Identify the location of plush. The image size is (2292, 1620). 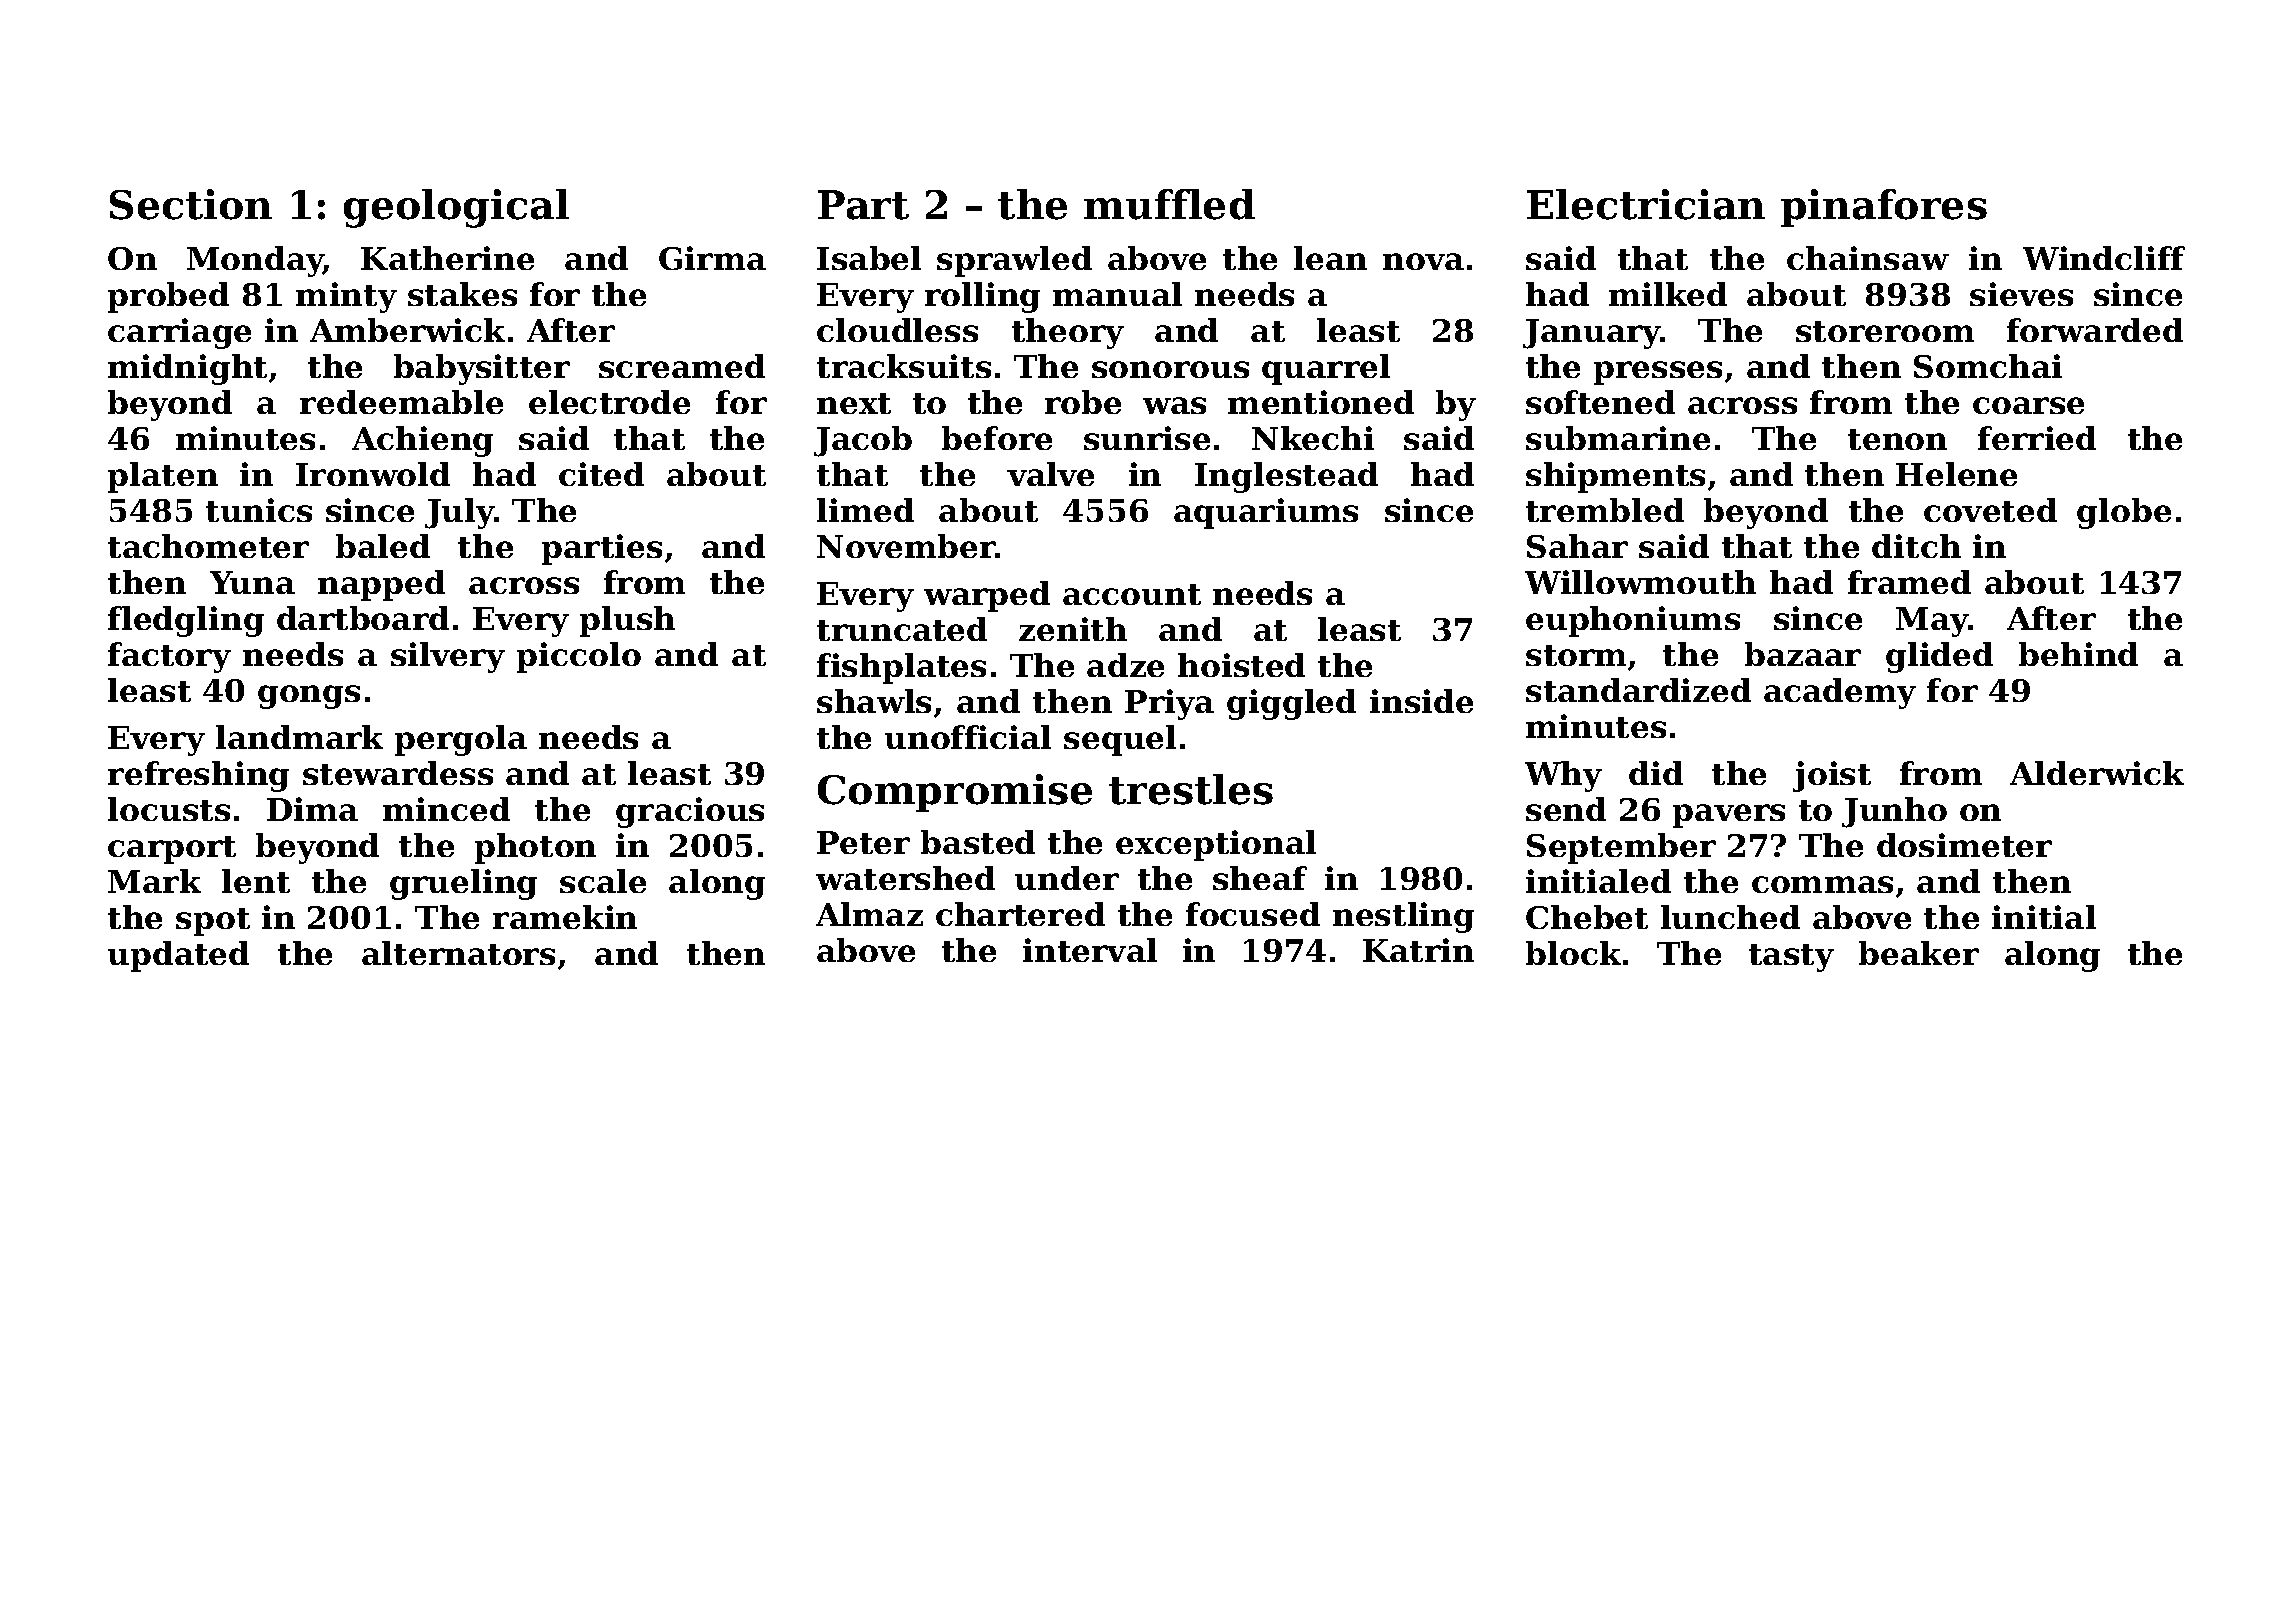
(627, 621).
